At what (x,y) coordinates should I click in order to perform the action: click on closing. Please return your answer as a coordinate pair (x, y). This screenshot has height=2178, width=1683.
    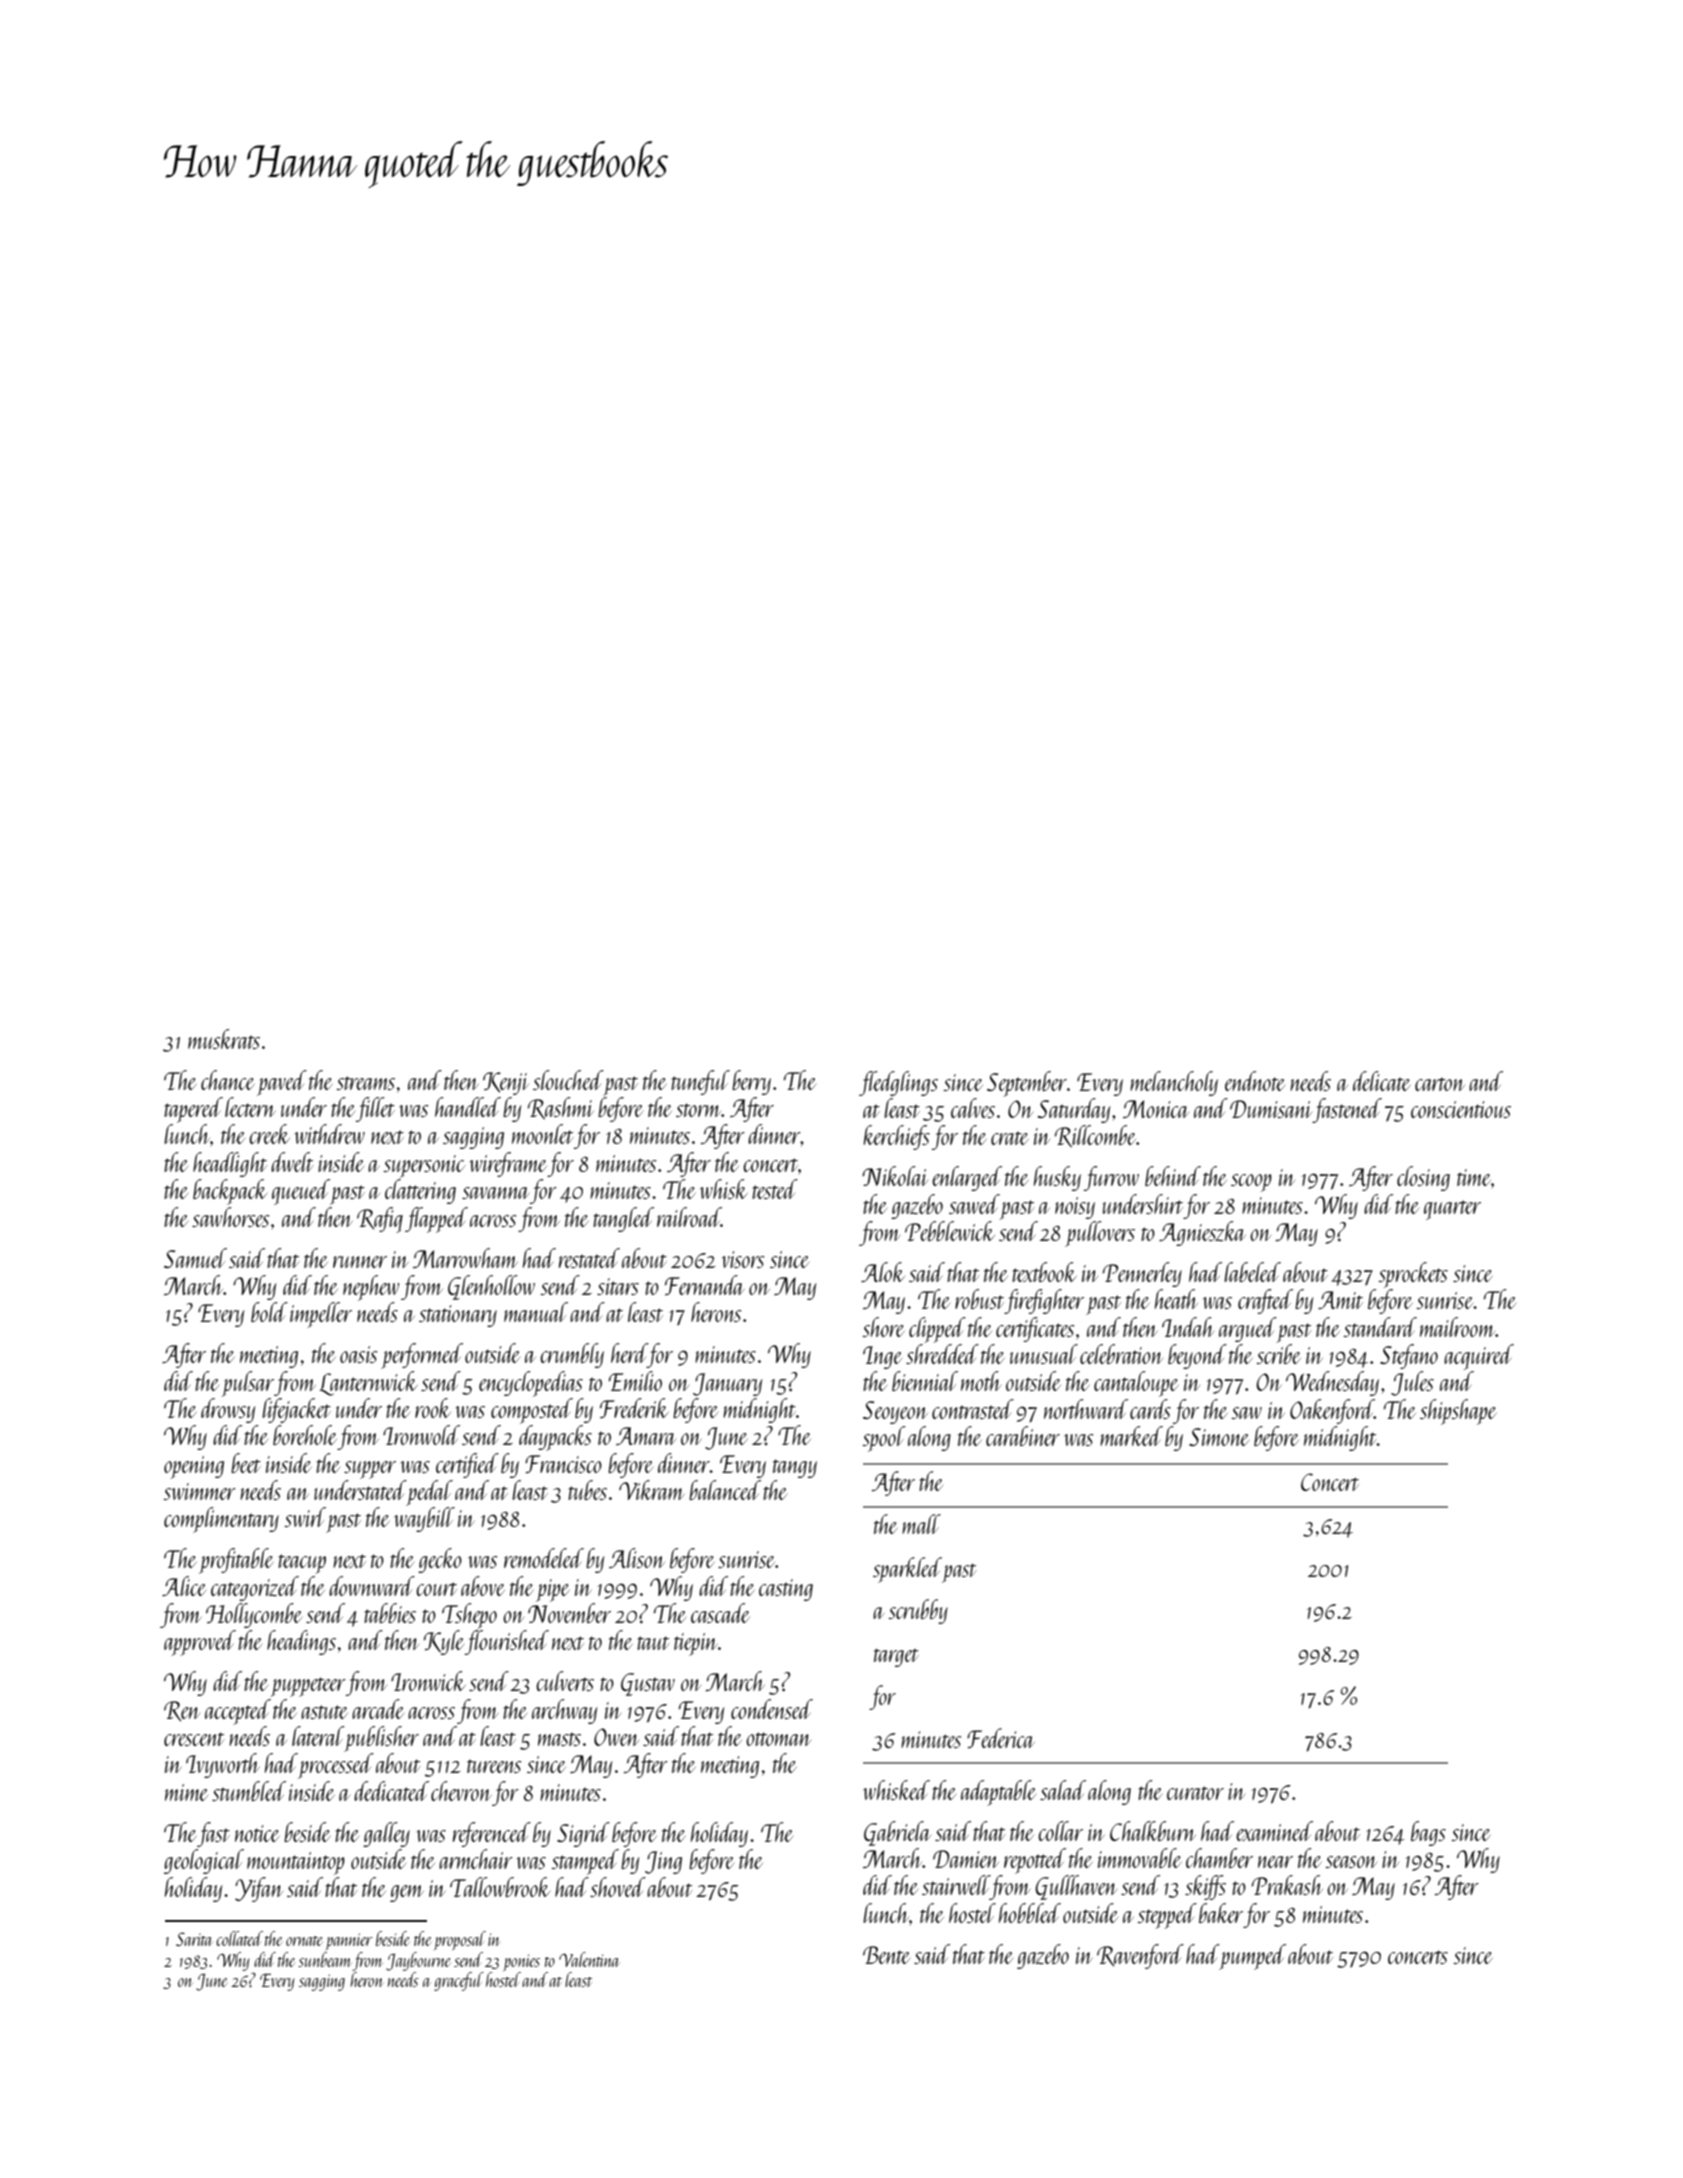
    Looking at the image, I should click on (1423, 1178).
